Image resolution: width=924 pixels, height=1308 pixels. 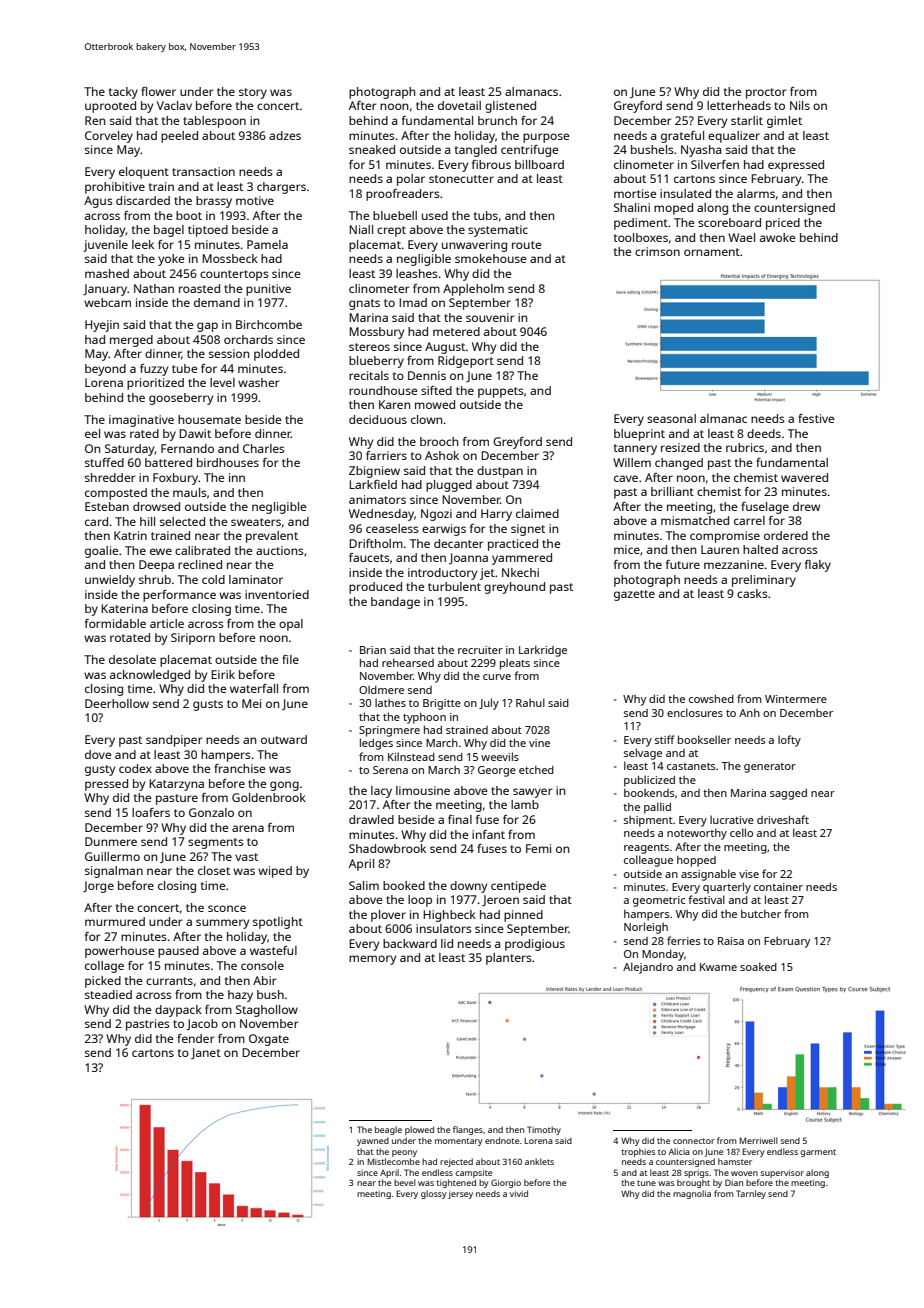 I want to click on glistened, so click(x=510, y=107).
